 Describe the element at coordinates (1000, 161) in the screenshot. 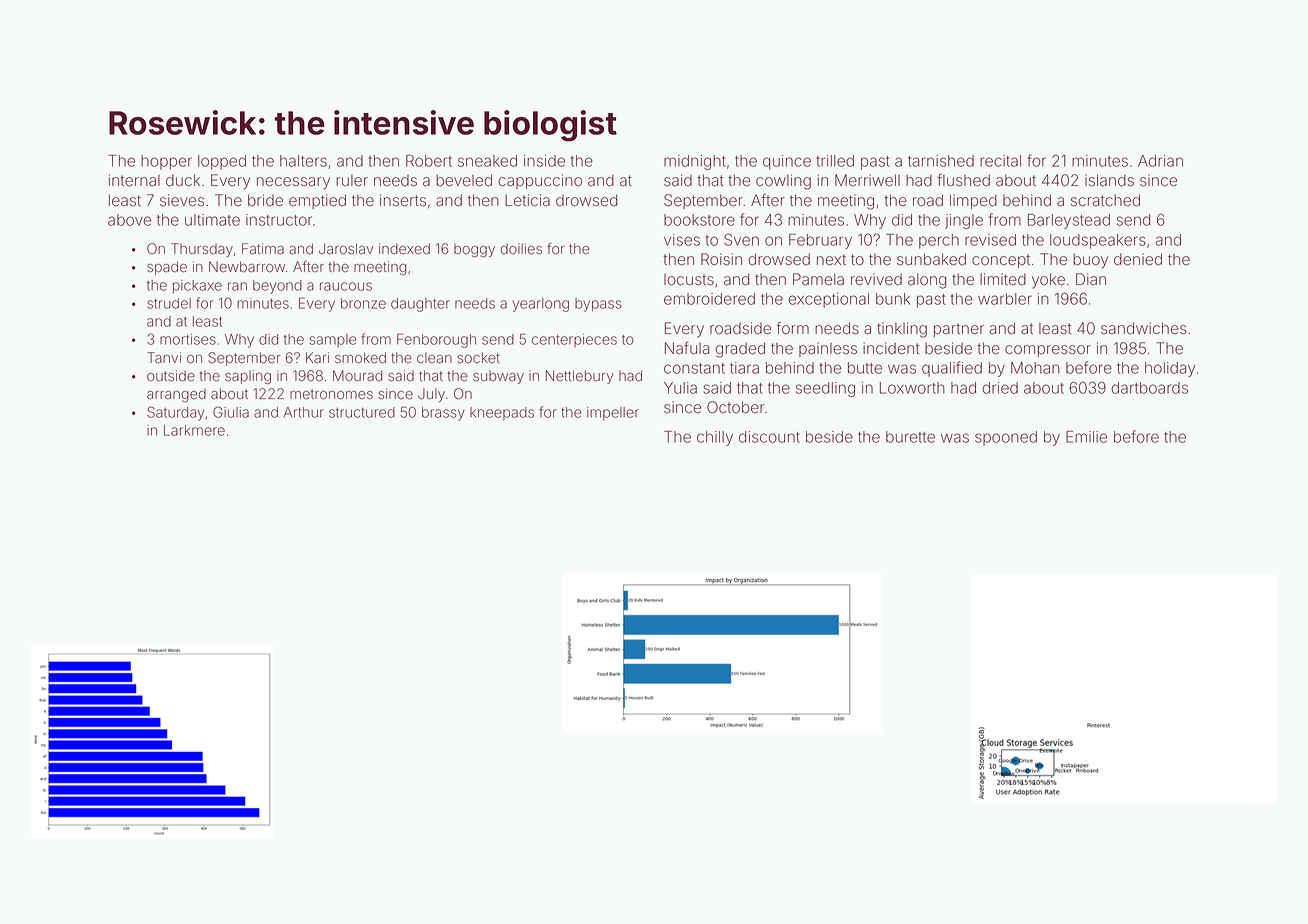

I see `recital` at that location.
